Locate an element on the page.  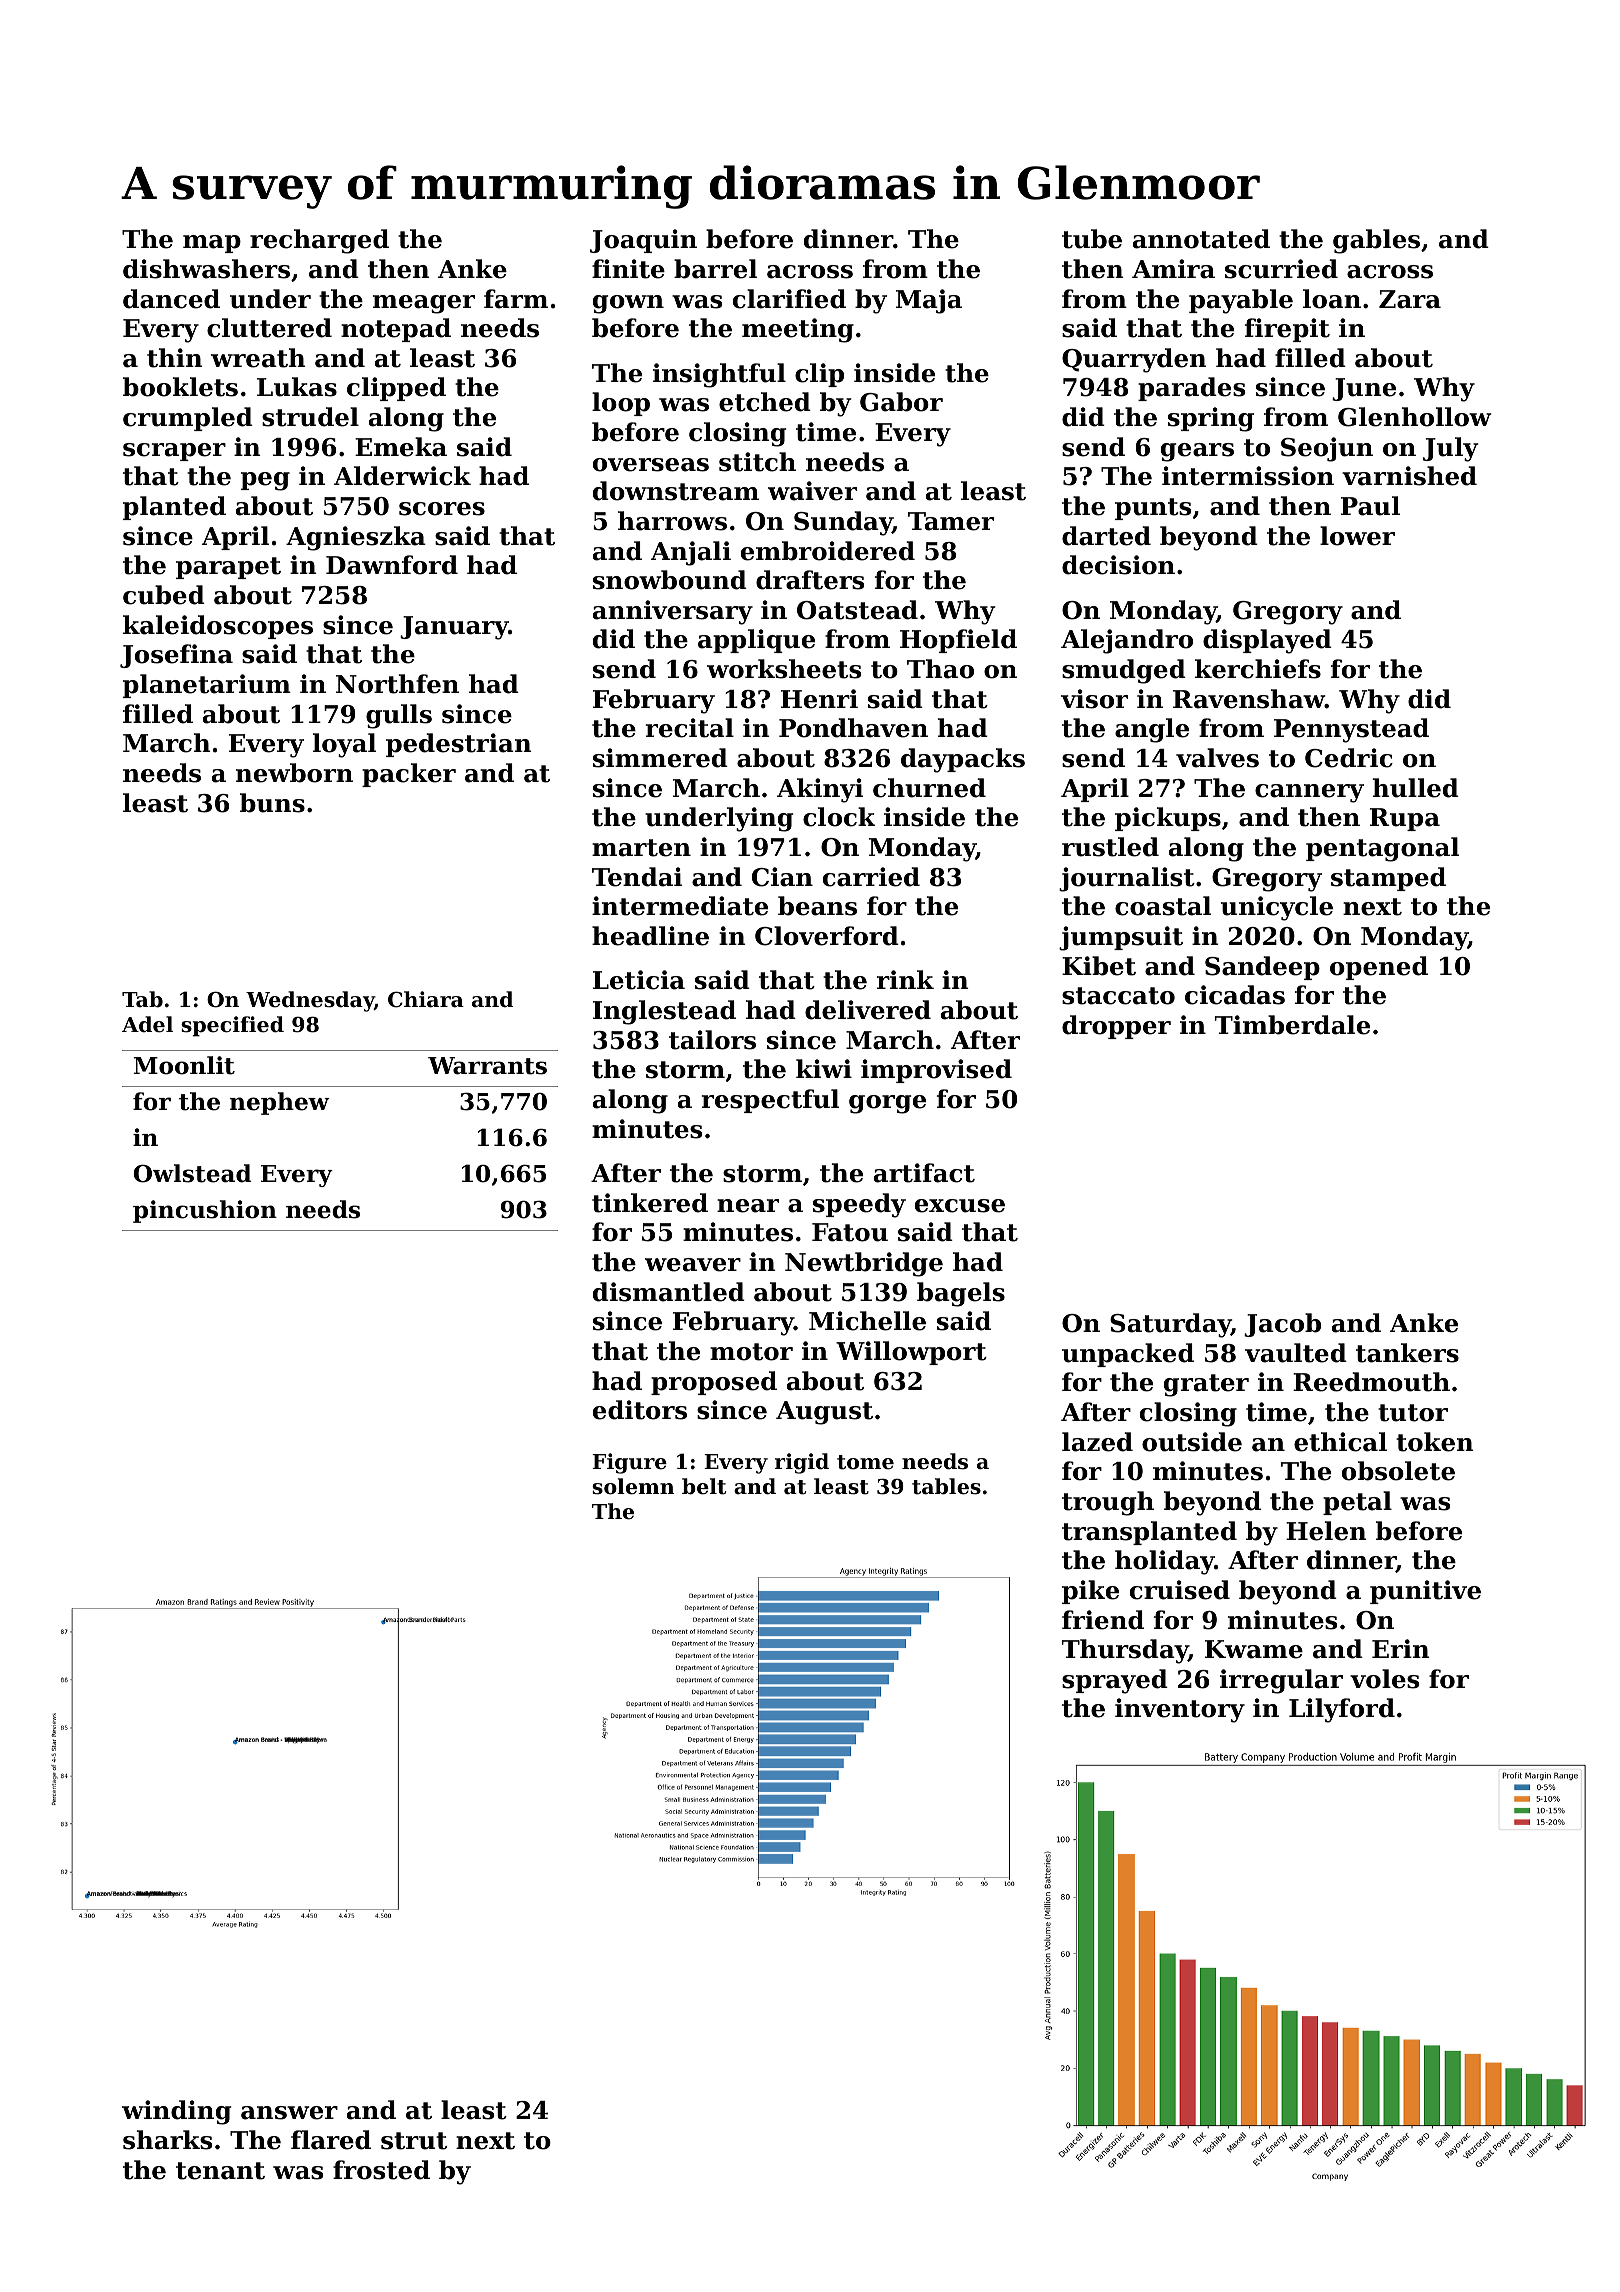
waiver is located at coordinates (812, 491).
